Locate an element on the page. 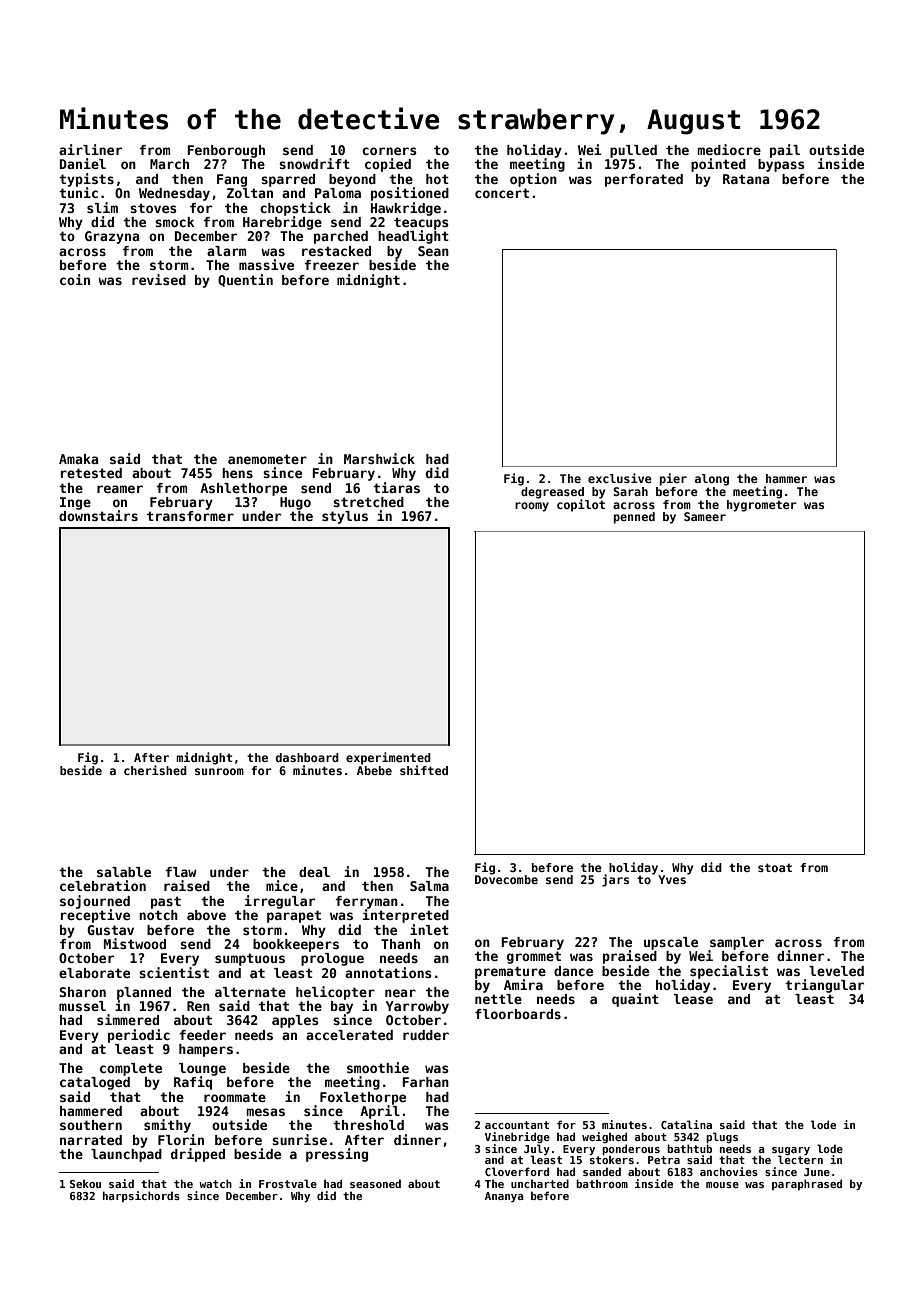 Image resolution: width=924 pixels, height=1308 pixels. harpsichords is located at coordinates (141, 1196).
